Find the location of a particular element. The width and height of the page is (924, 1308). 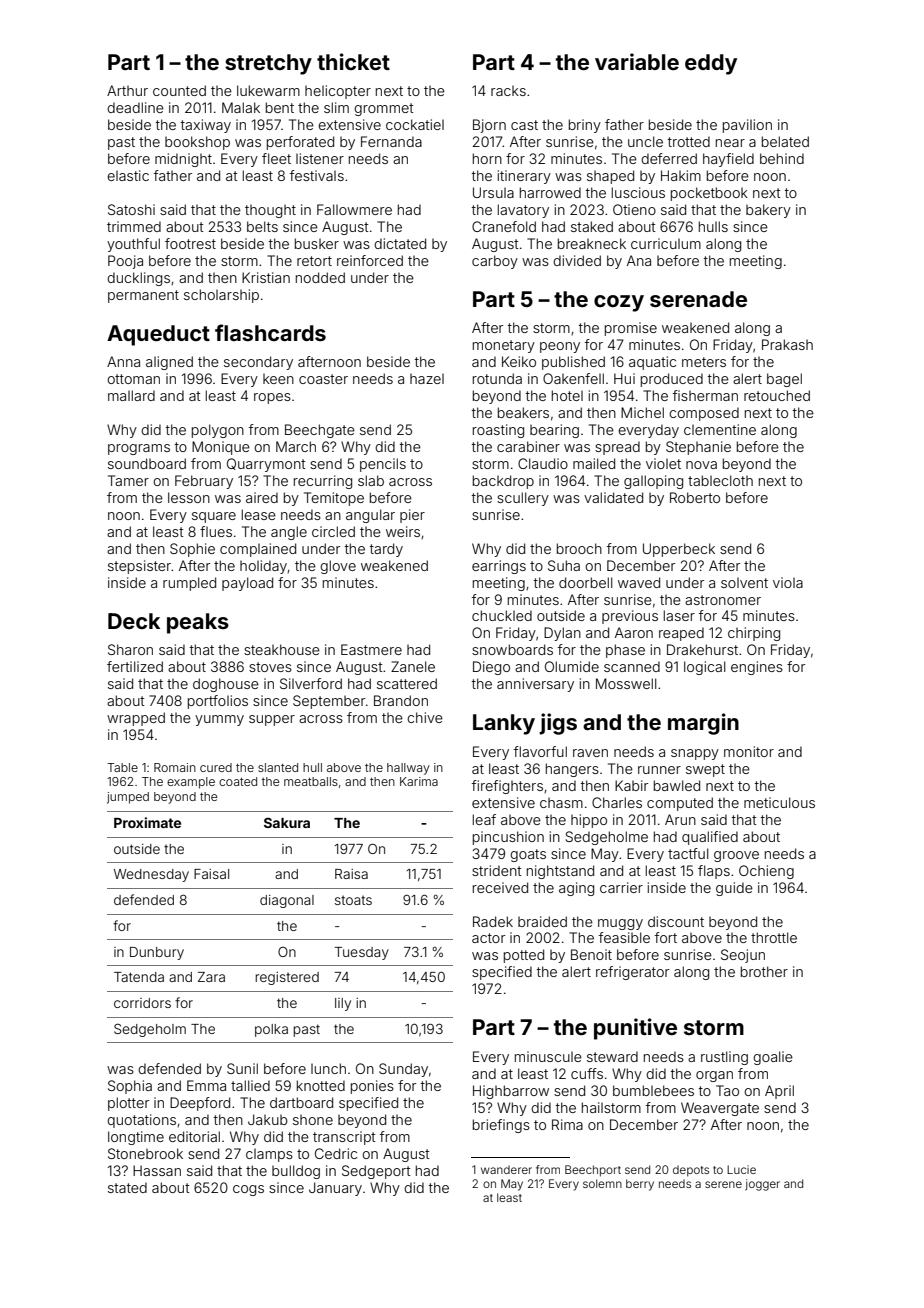

transcript is located at coordinates (344, 1138).
